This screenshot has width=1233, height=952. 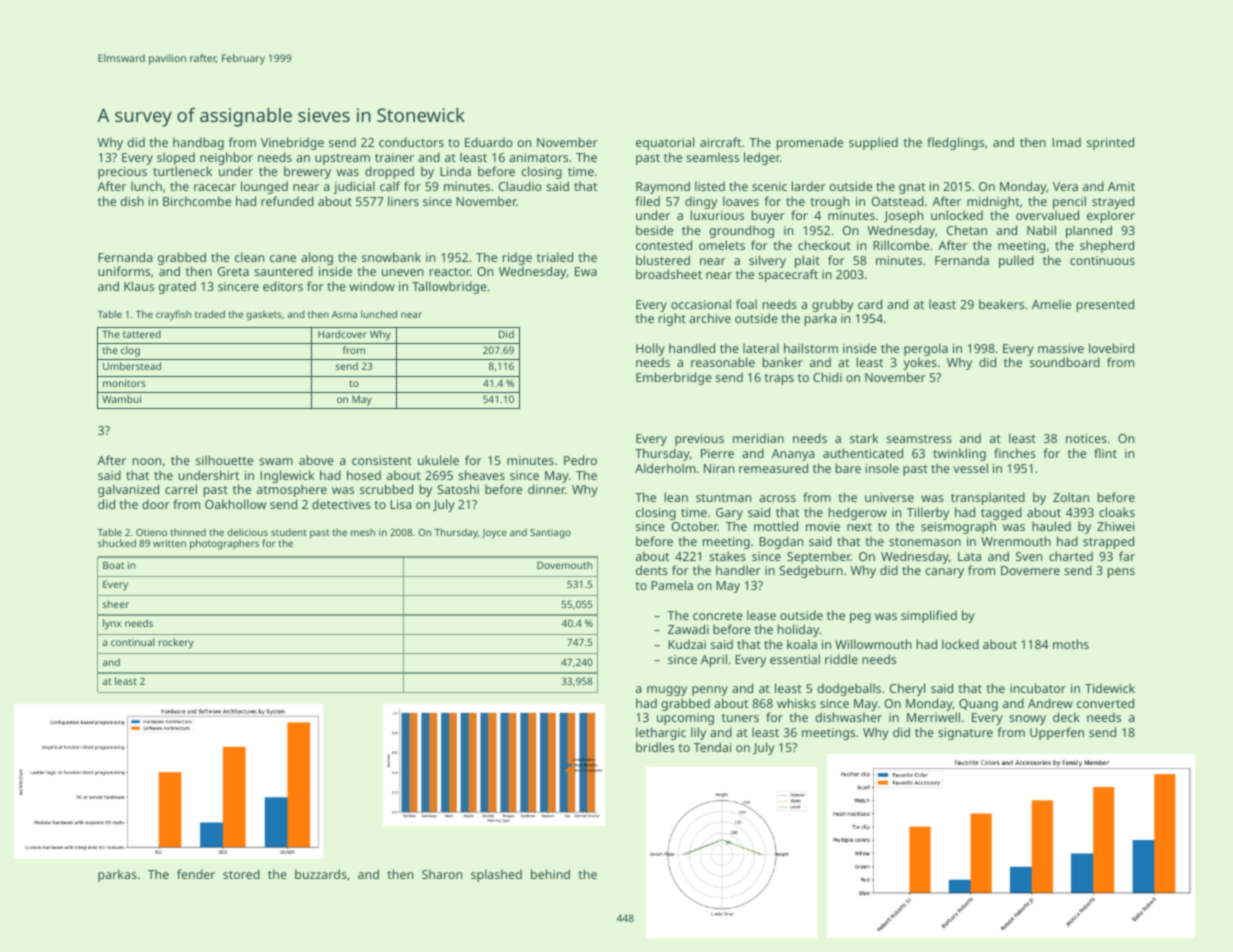 I want to click on equatorial, so click(x=665, y=143).
